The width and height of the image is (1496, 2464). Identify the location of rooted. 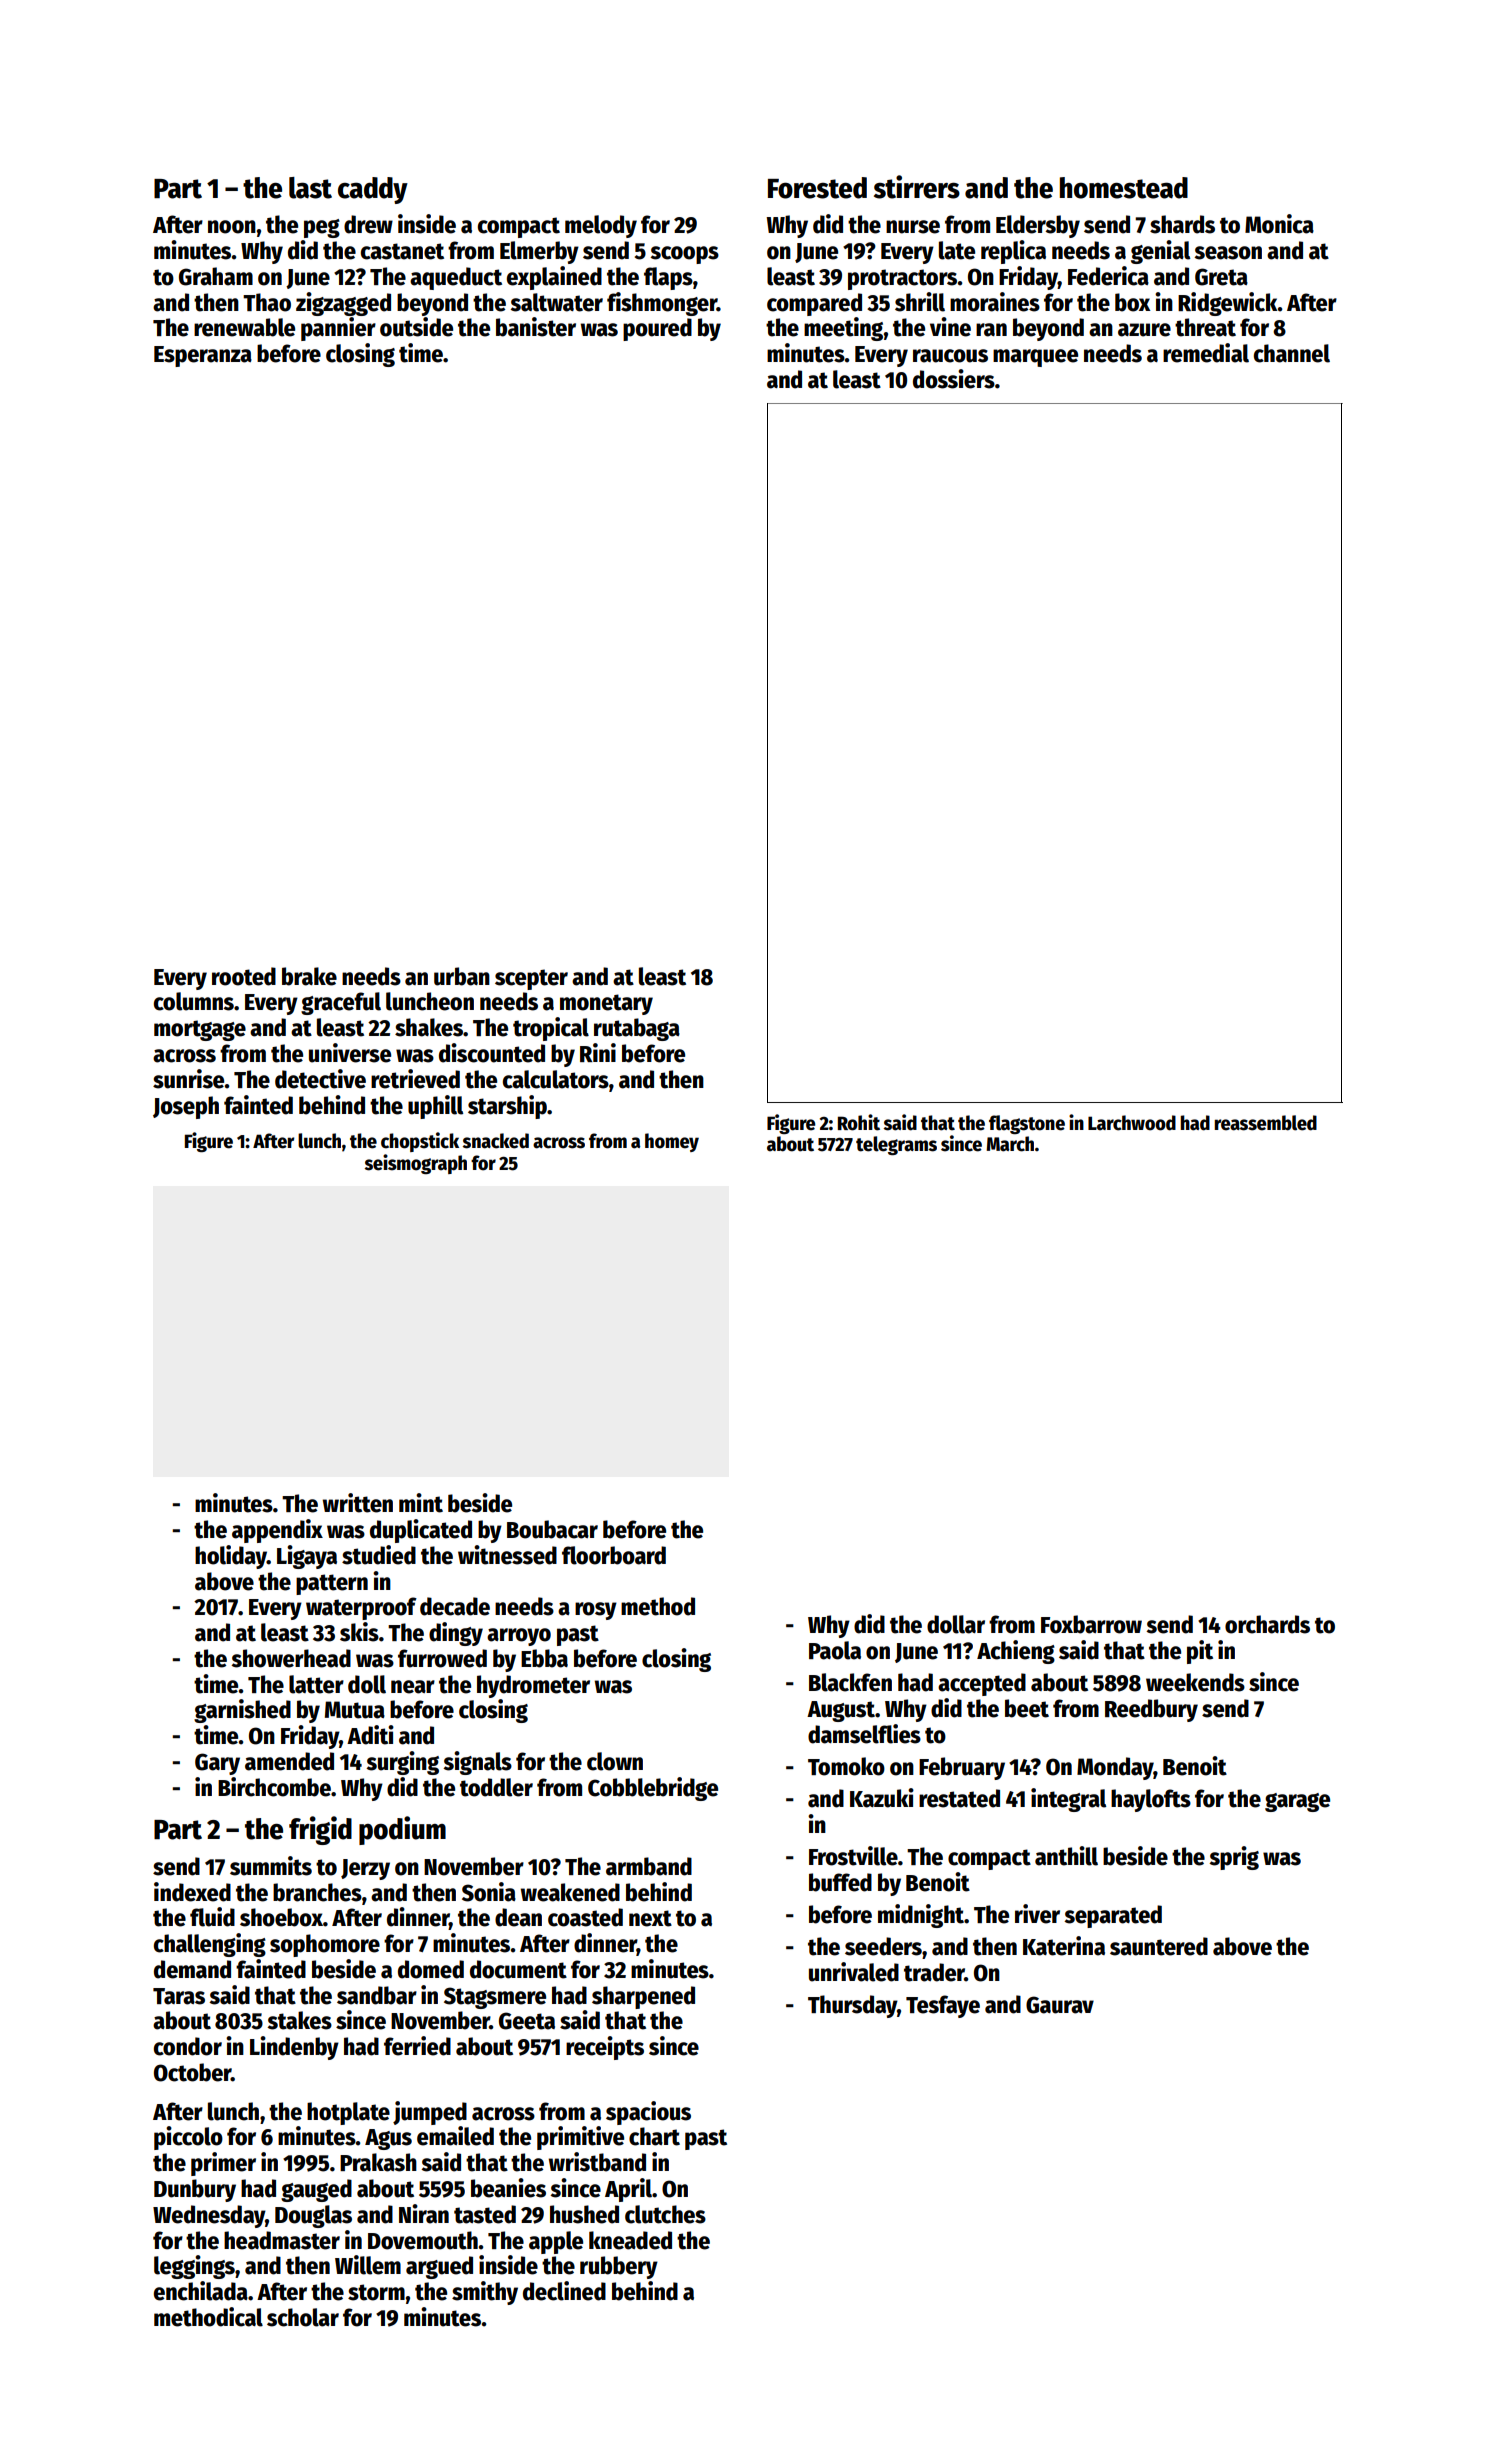
(244, 976).
